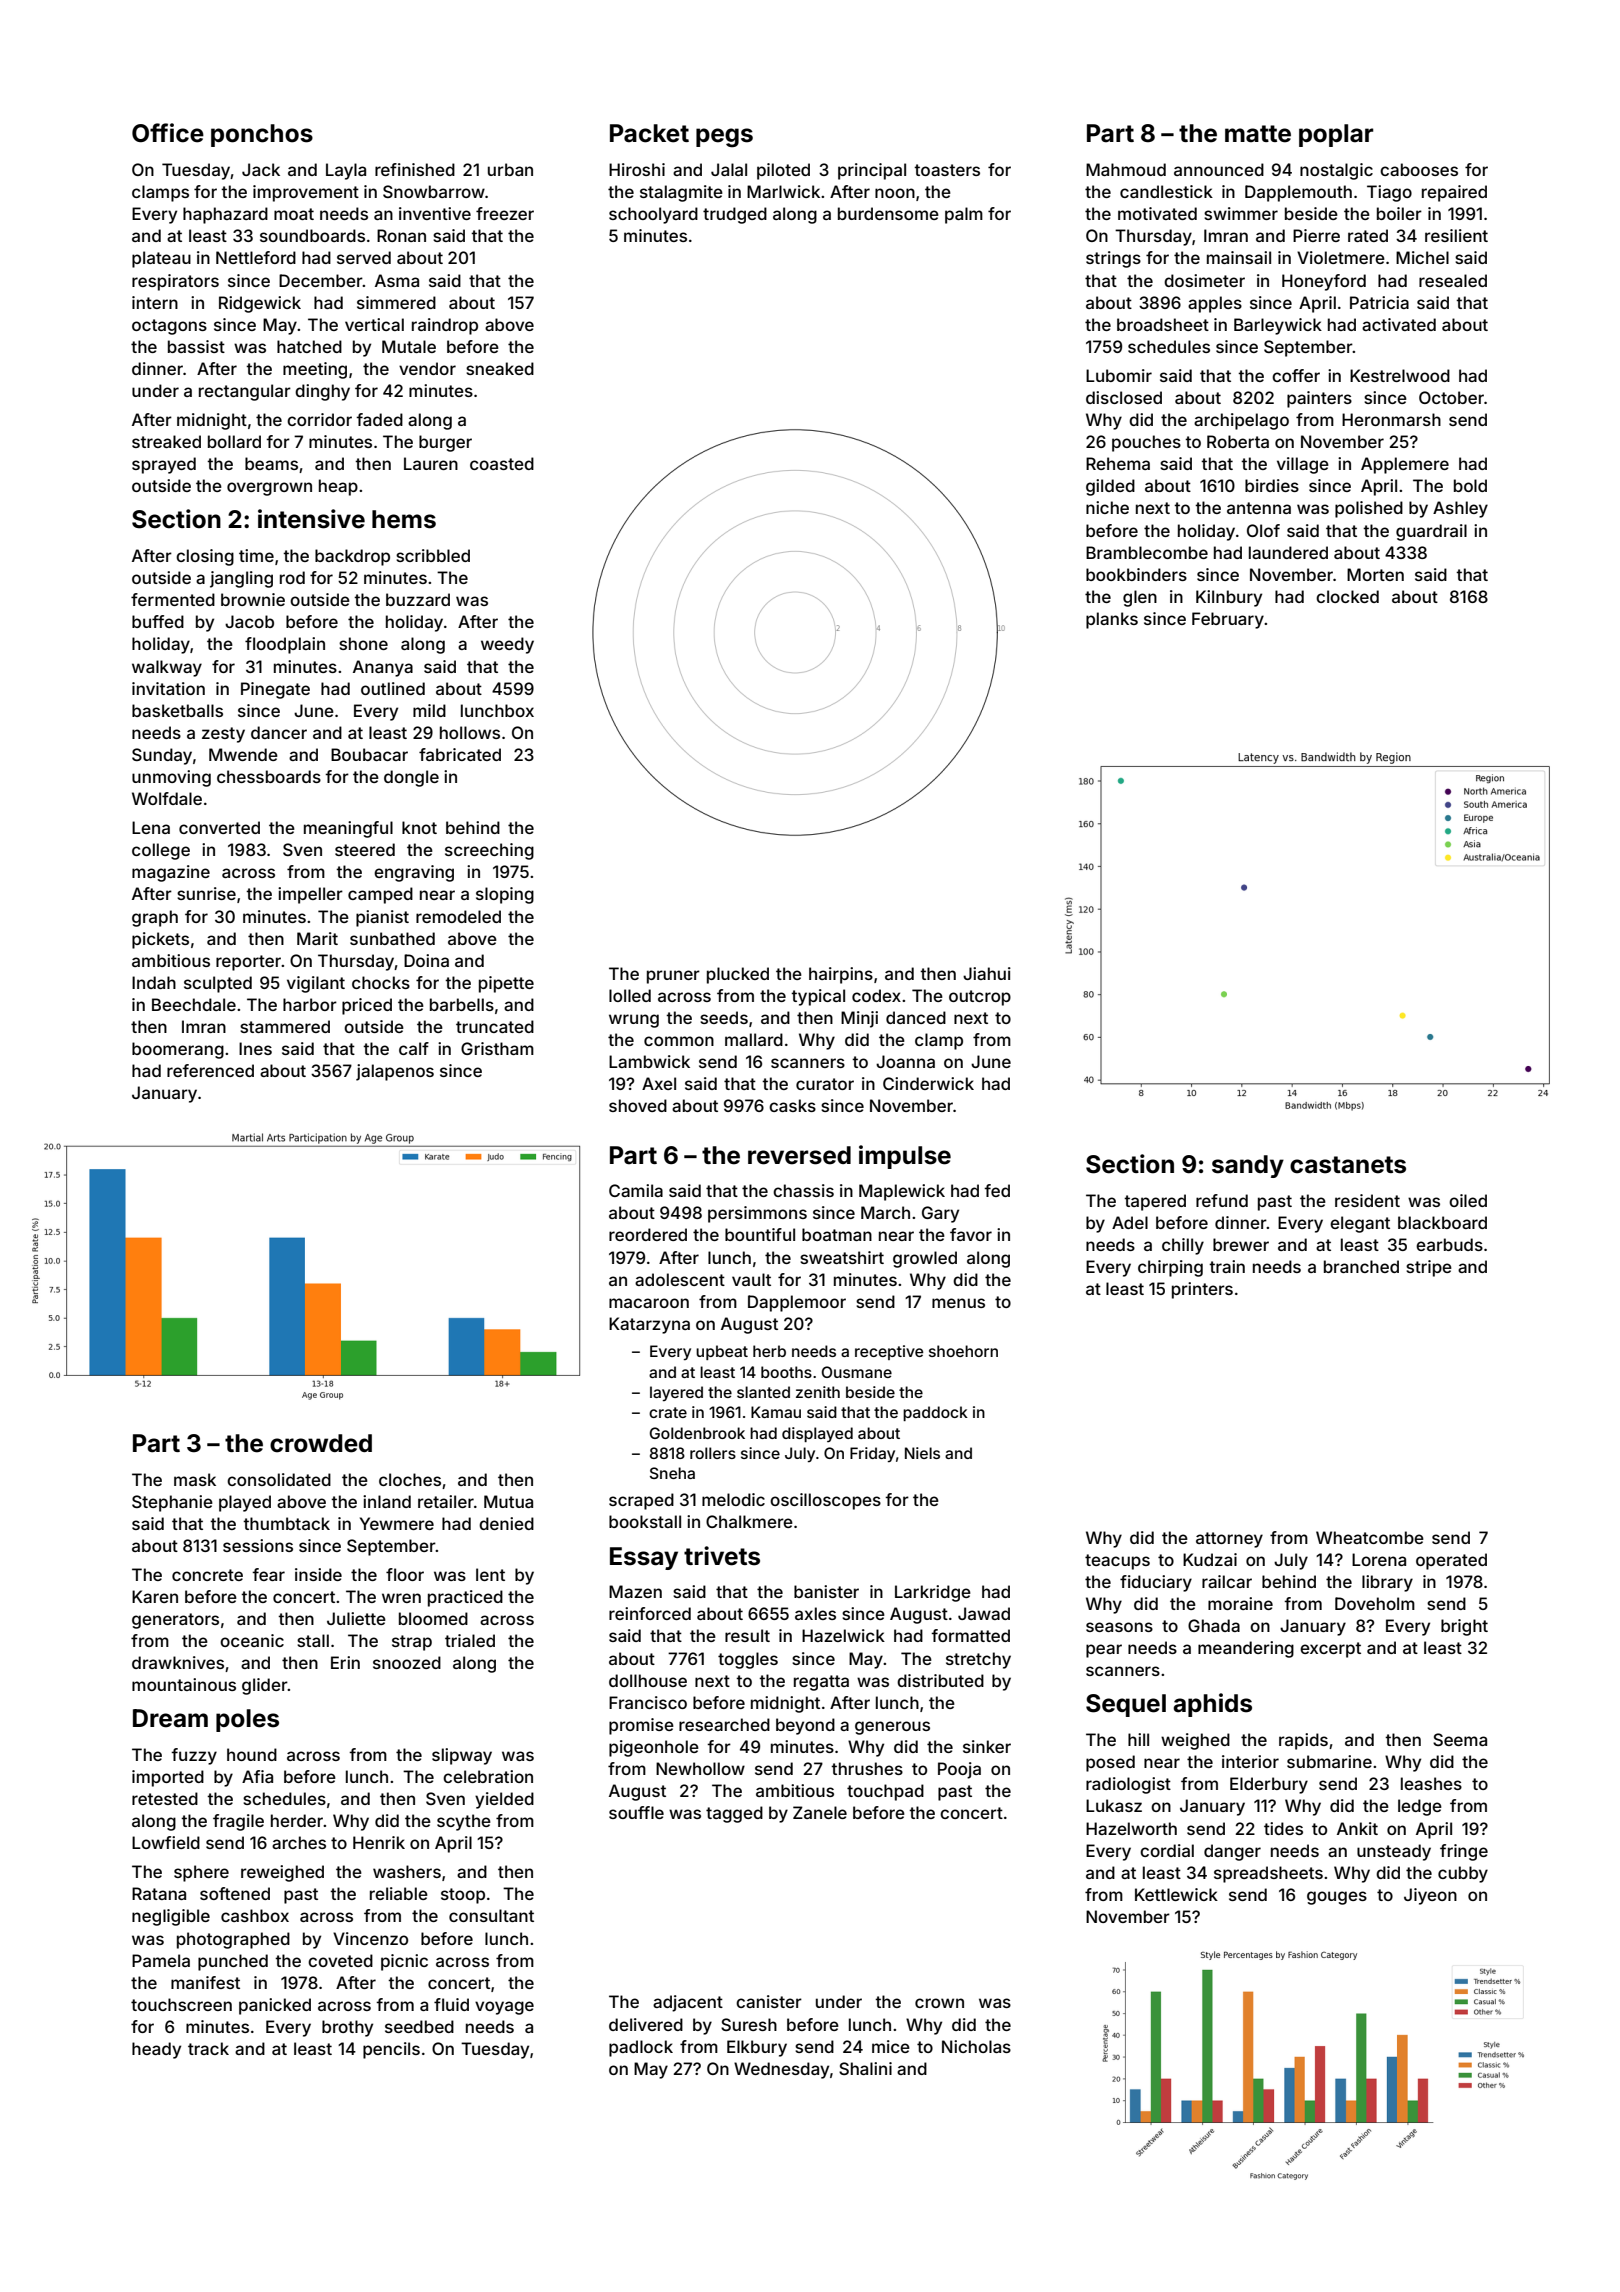 Image resolution: width=1620 pixels, height=2292 pixels. What do you see at coordinates (867, 1768) in the screenshot?
I see `thrushes` at bounding box center [867, 1768].
